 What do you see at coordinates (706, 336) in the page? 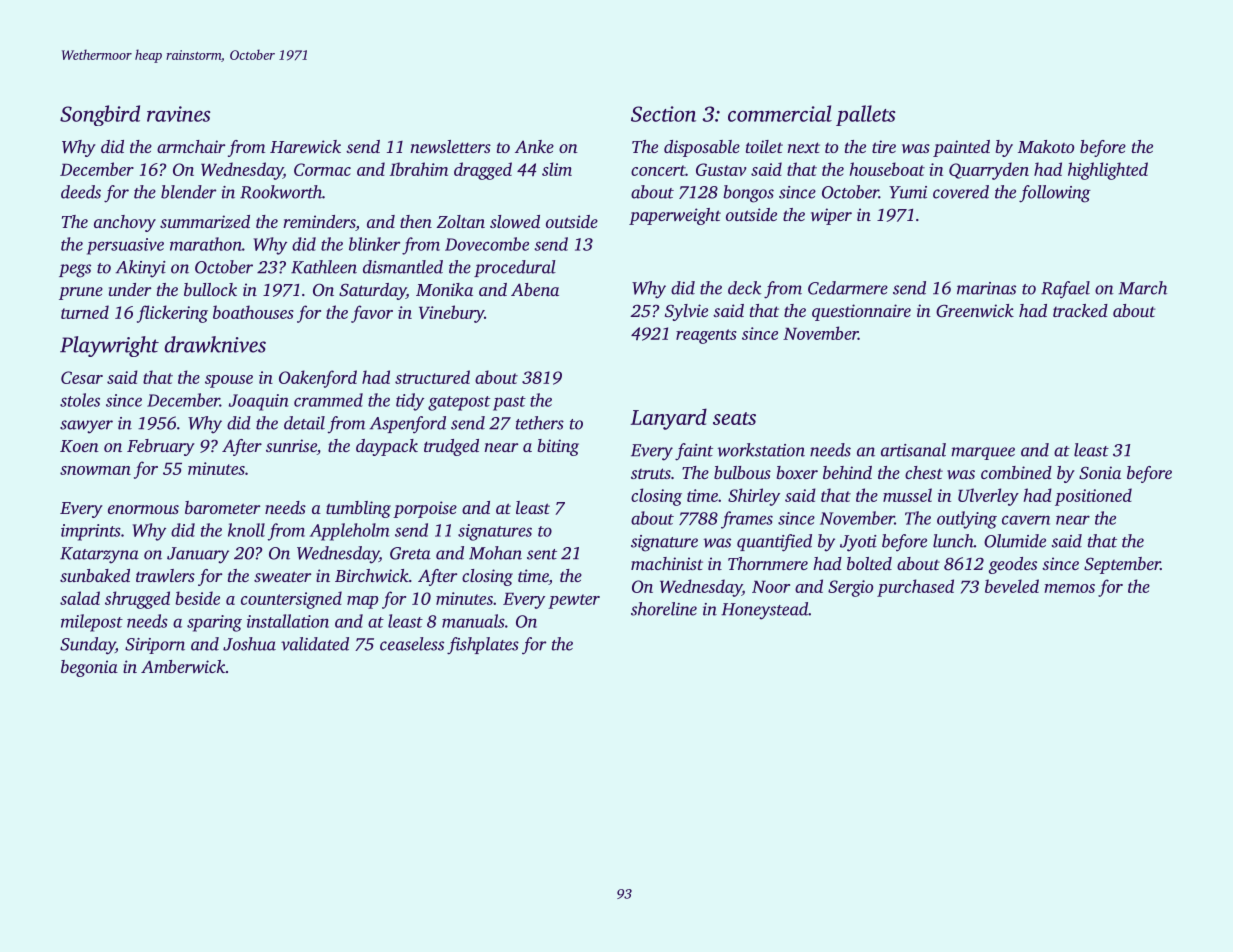
I see `reagents` at bounding box center [706, 336].
